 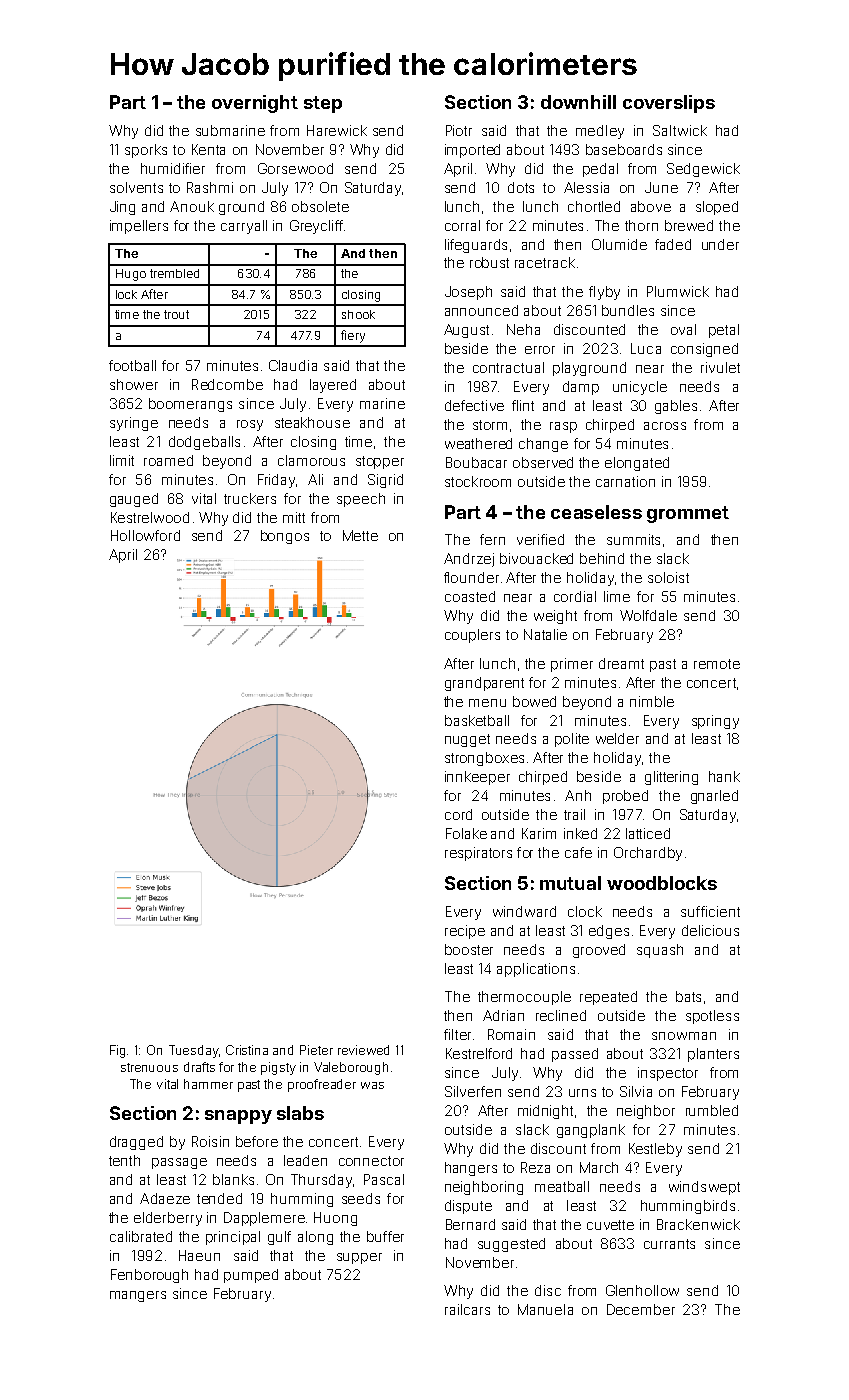 What do you see at coordinates (255, 104) in the screenshot?
I see `overnight` at bounding box center [255, 104].
